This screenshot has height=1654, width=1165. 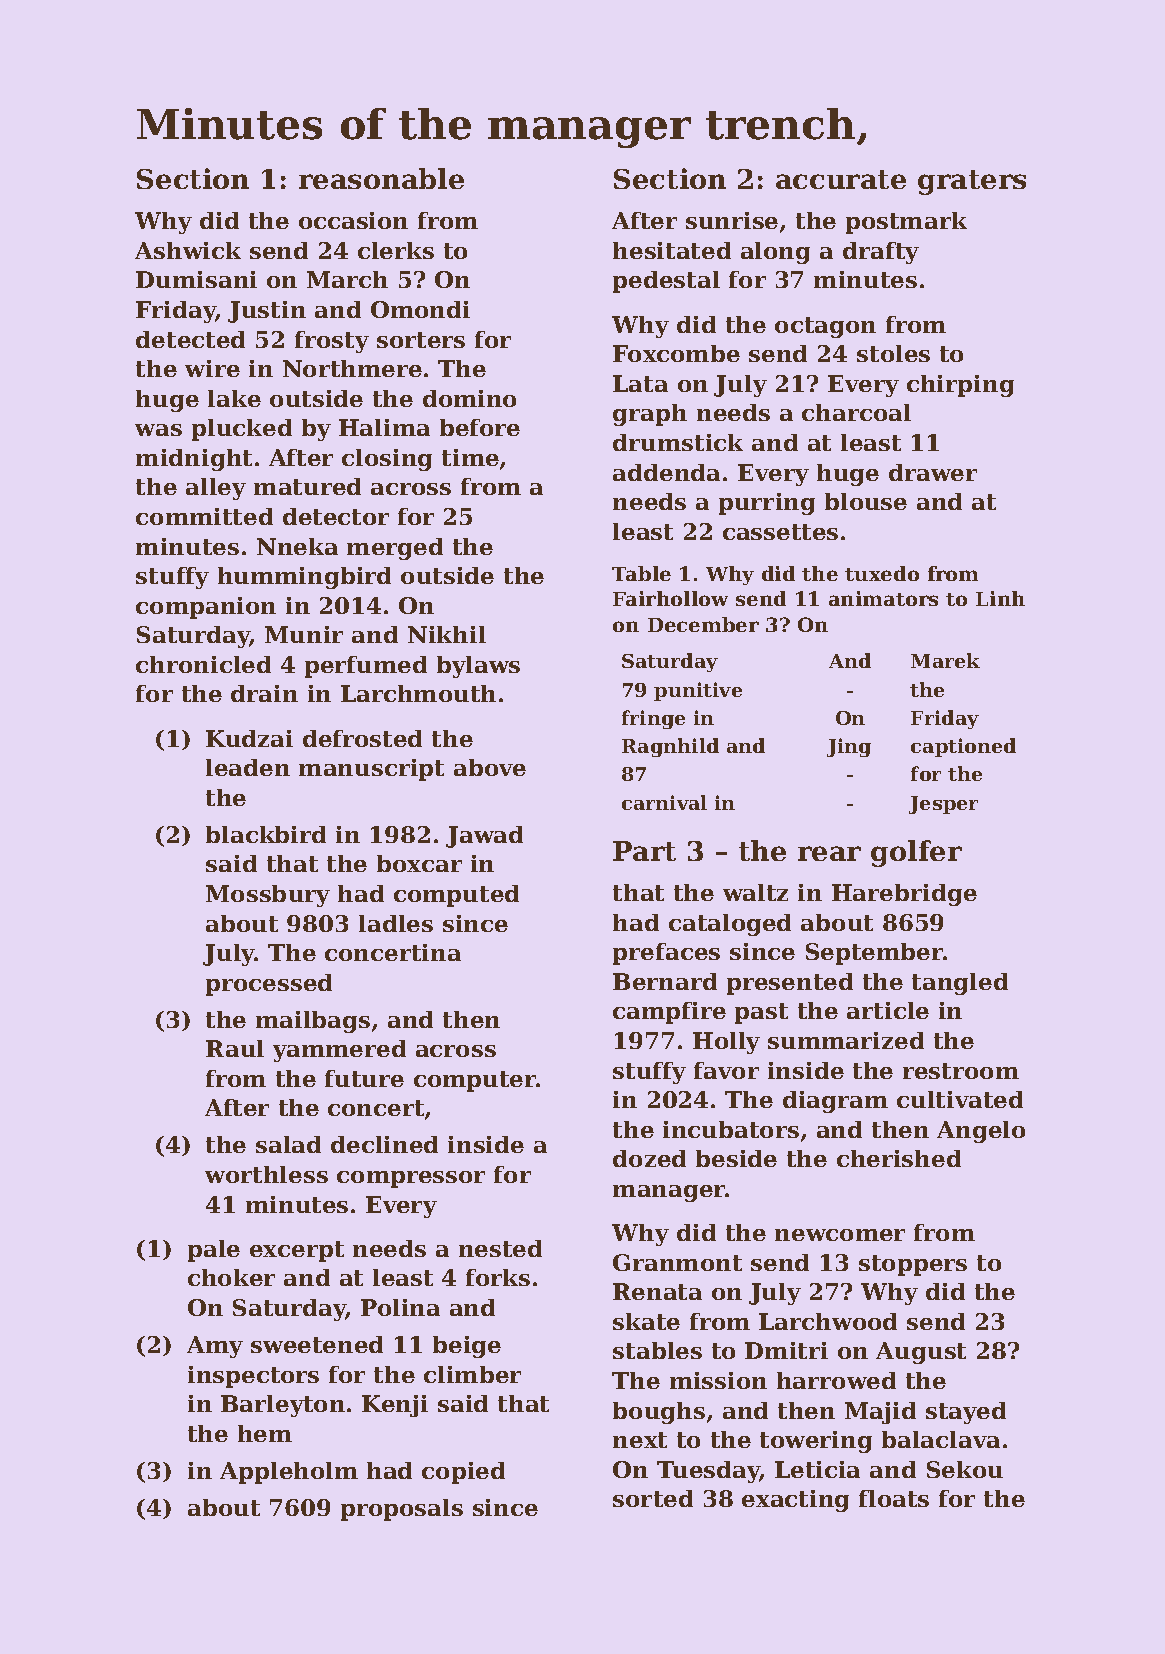 I want to click on drawer, so click(x=933, y=472).
